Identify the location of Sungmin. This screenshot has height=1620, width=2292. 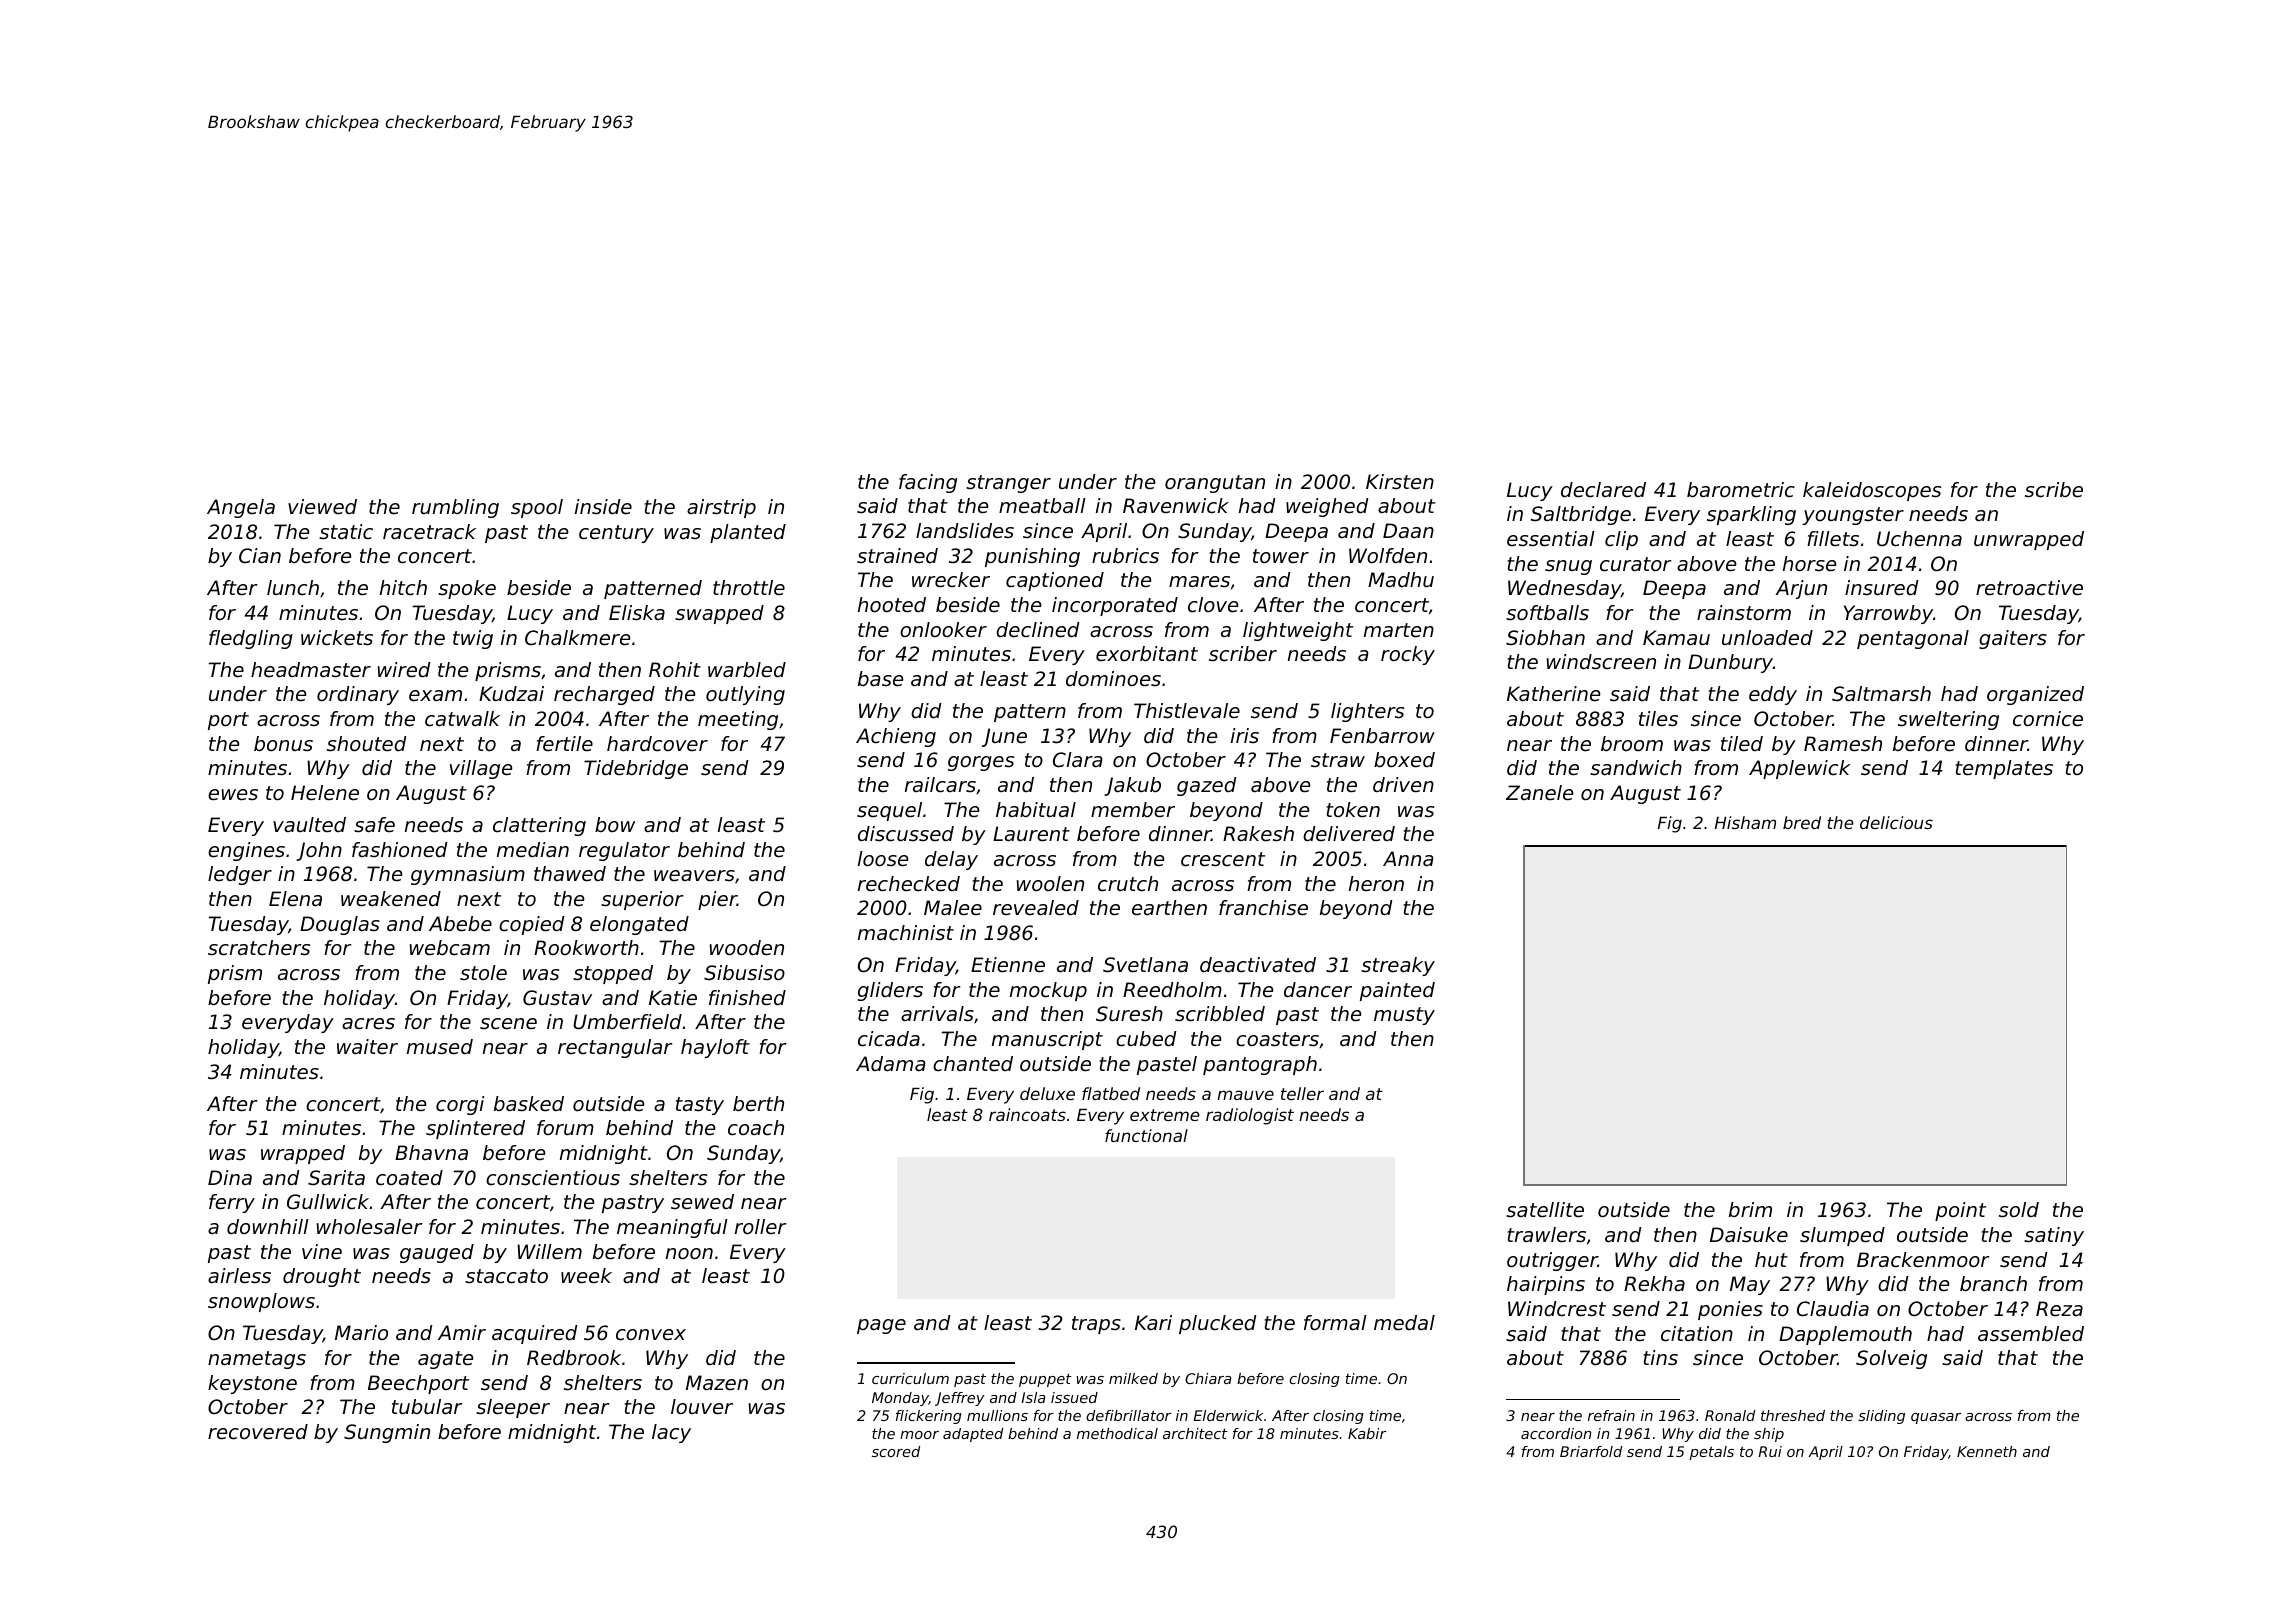
(387, 1433).
